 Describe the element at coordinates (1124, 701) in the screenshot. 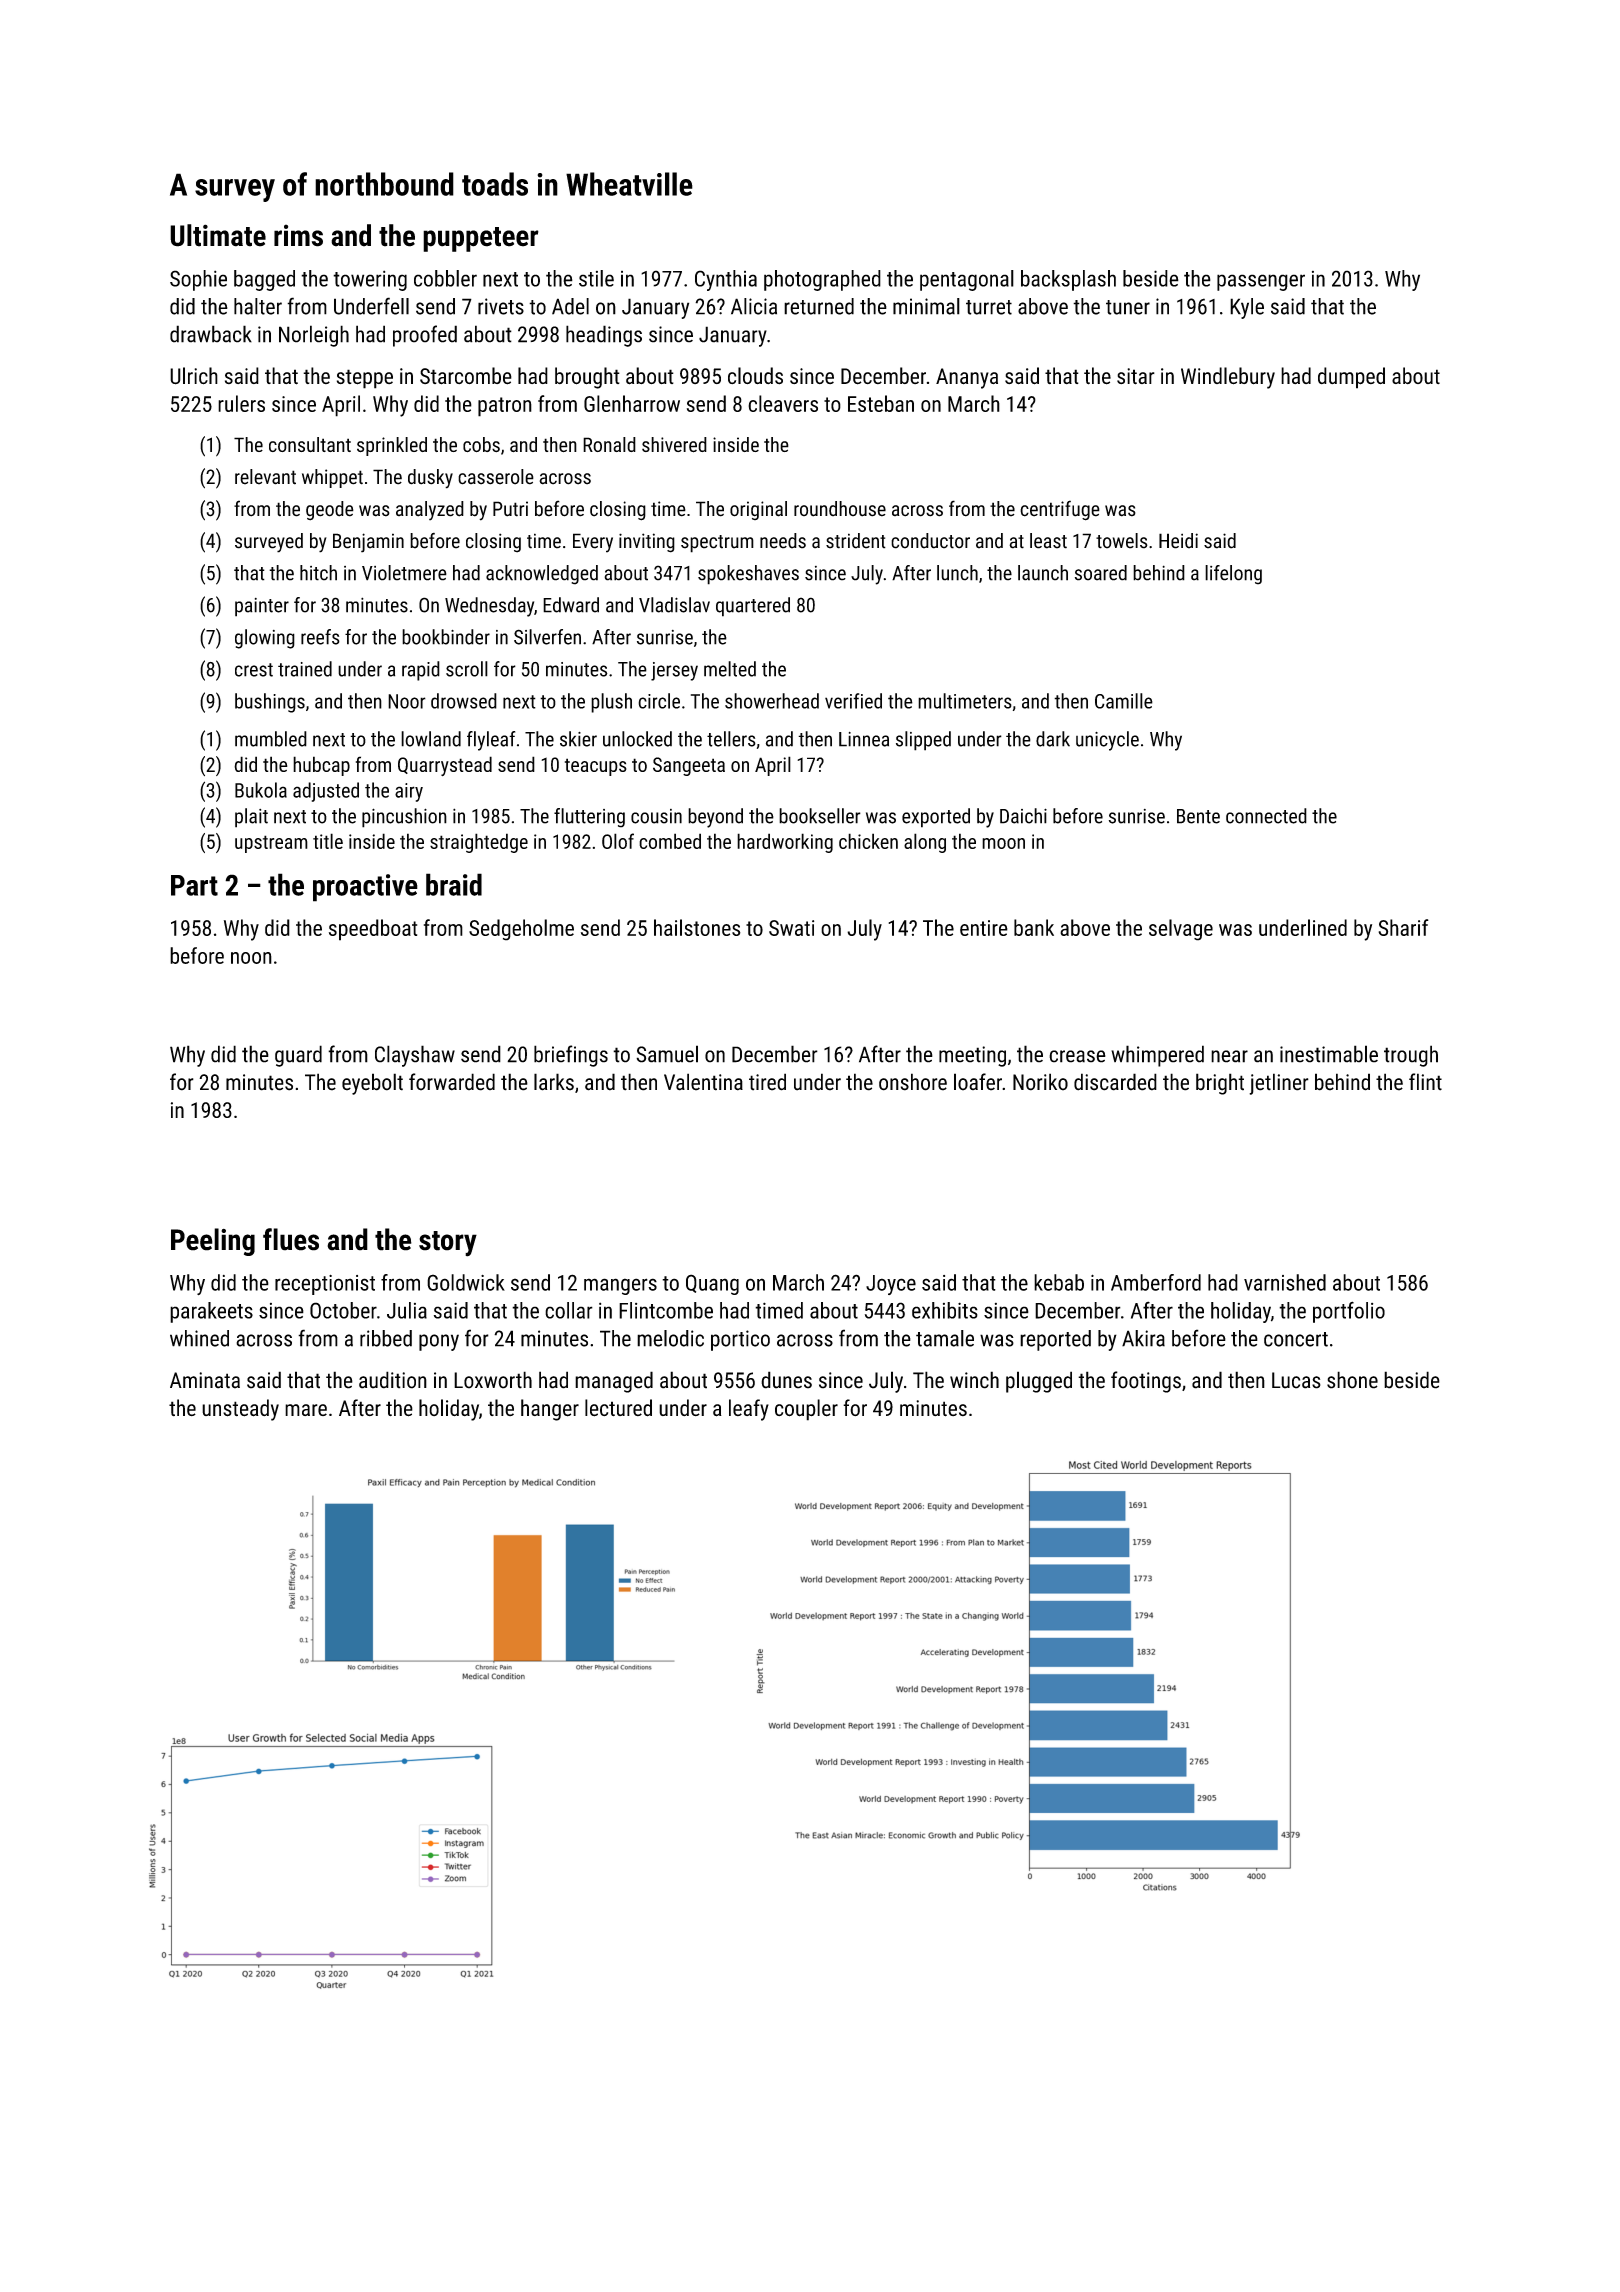

I see `Camille` at that location.
